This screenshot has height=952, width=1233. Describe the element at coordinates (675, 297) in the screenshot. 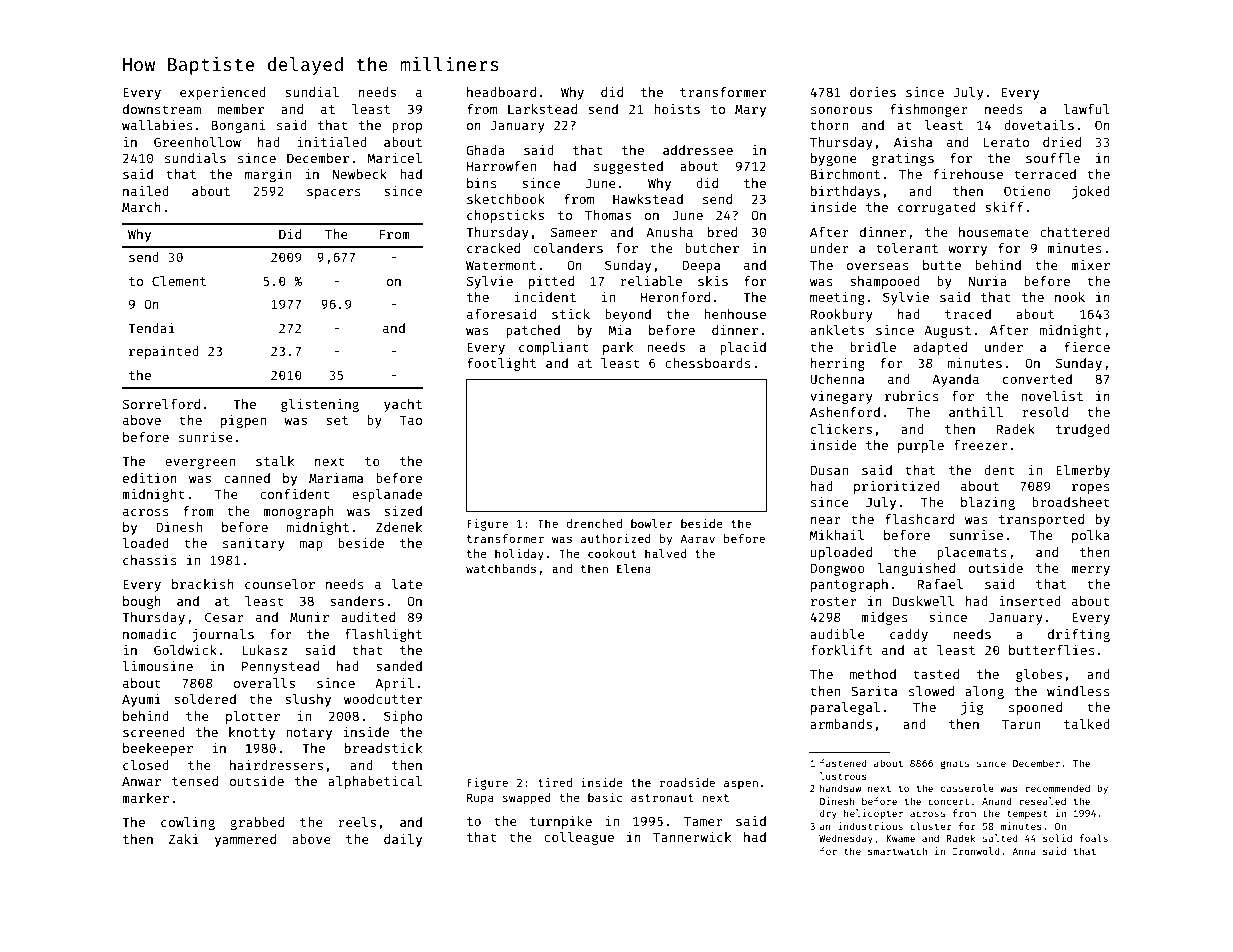

I see `Heronford` at that location.
